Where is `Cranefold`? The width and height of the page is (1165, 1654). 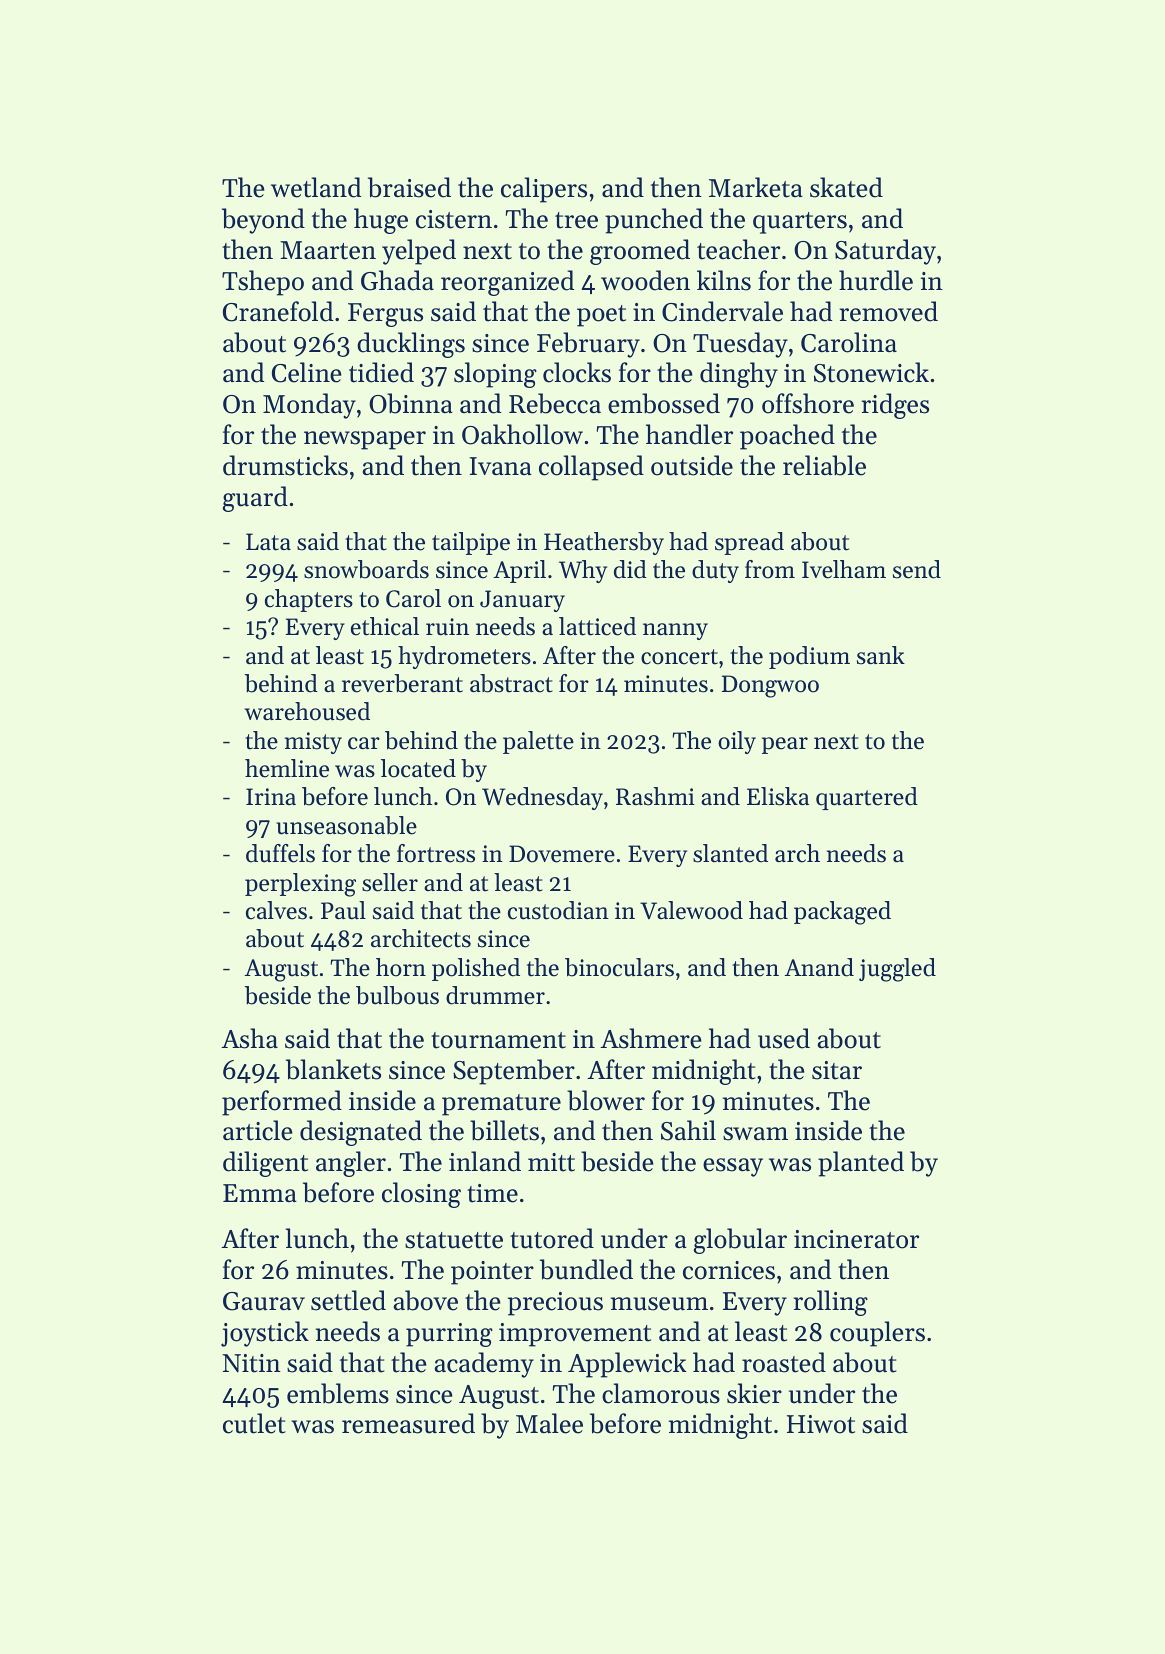 Cranefold is located at coordinates (278, 311).
